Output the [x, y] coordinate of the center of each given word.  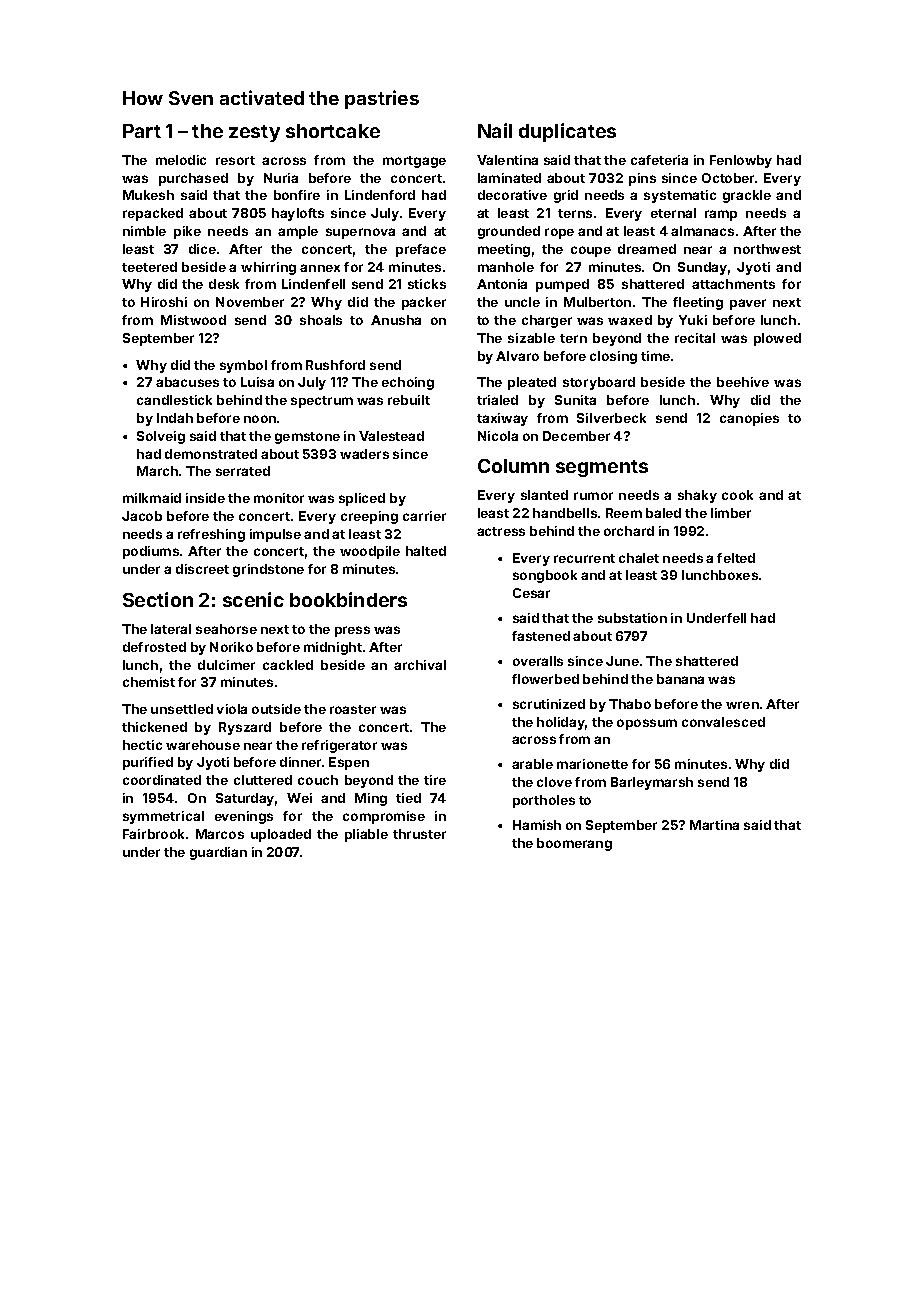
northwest [767, 249]
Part [142, 131]
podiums [151, 552]
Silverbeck [611, 418]
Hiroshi [164, 302]
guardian [218, 853]
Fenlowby [741, 161]
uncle [522, 302]
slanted [544, 495]
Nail [495, 130]
